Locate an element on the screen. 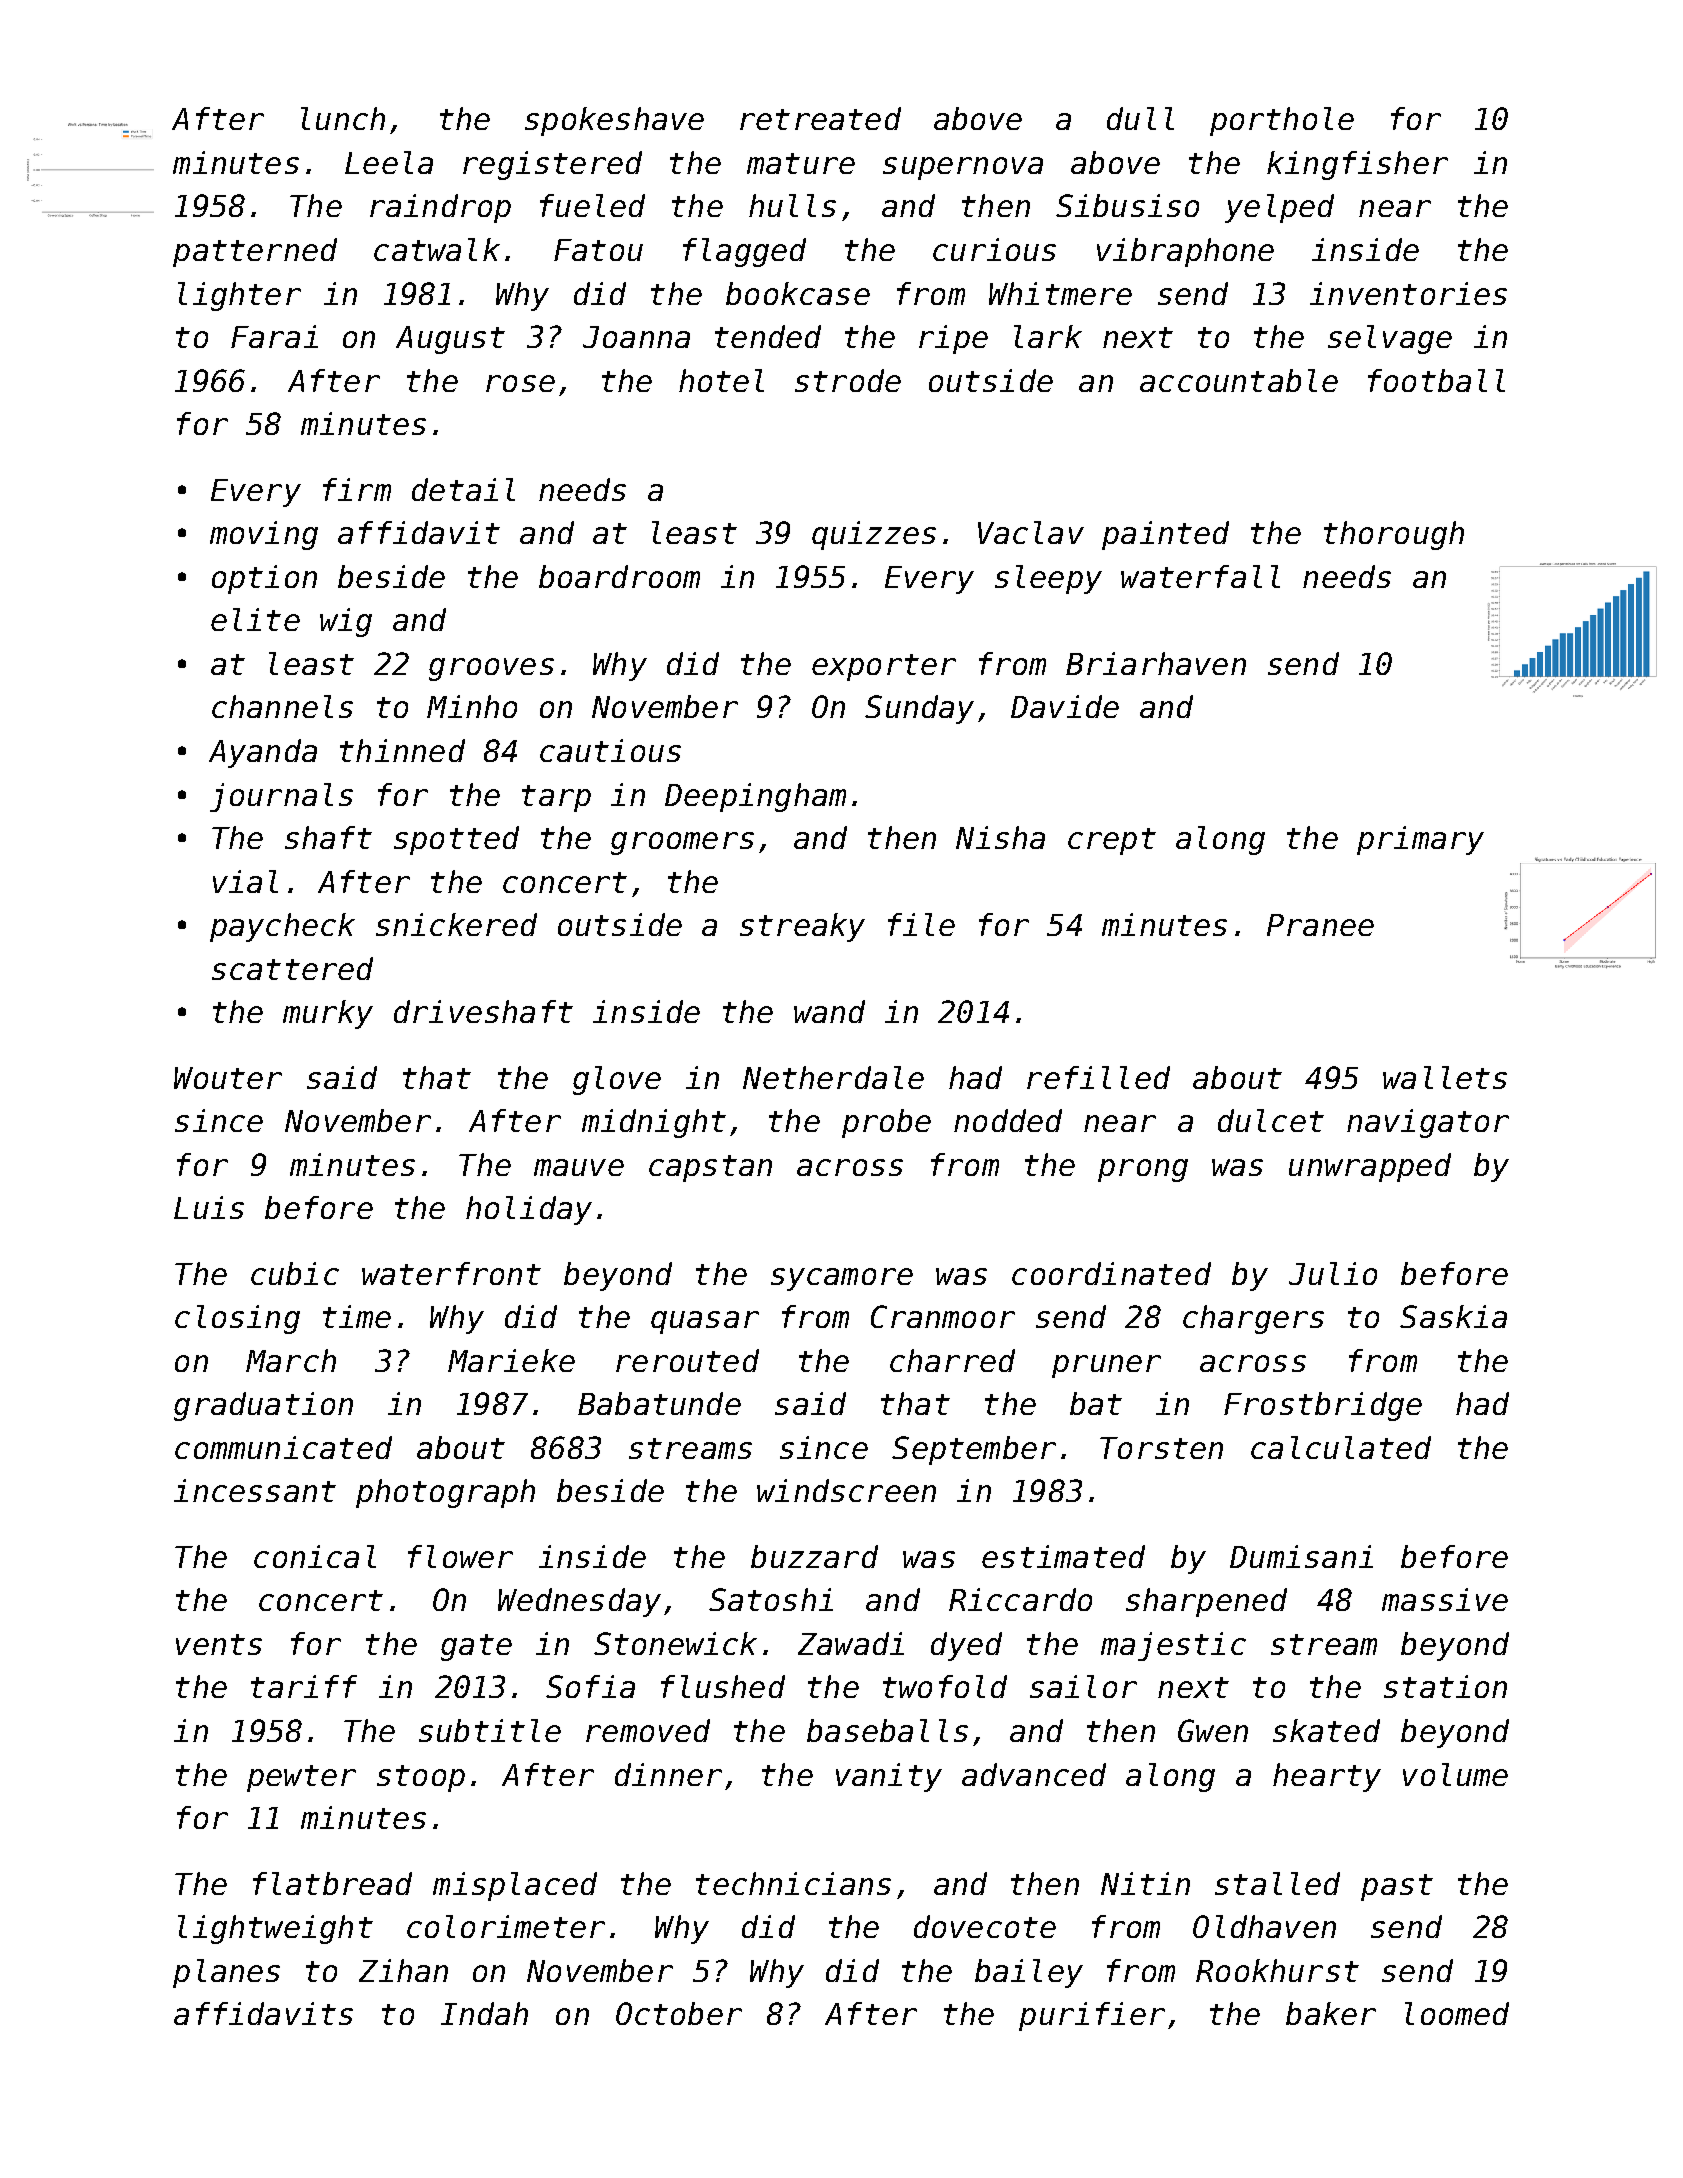  thorough is located at coordinates (1394, 535).
